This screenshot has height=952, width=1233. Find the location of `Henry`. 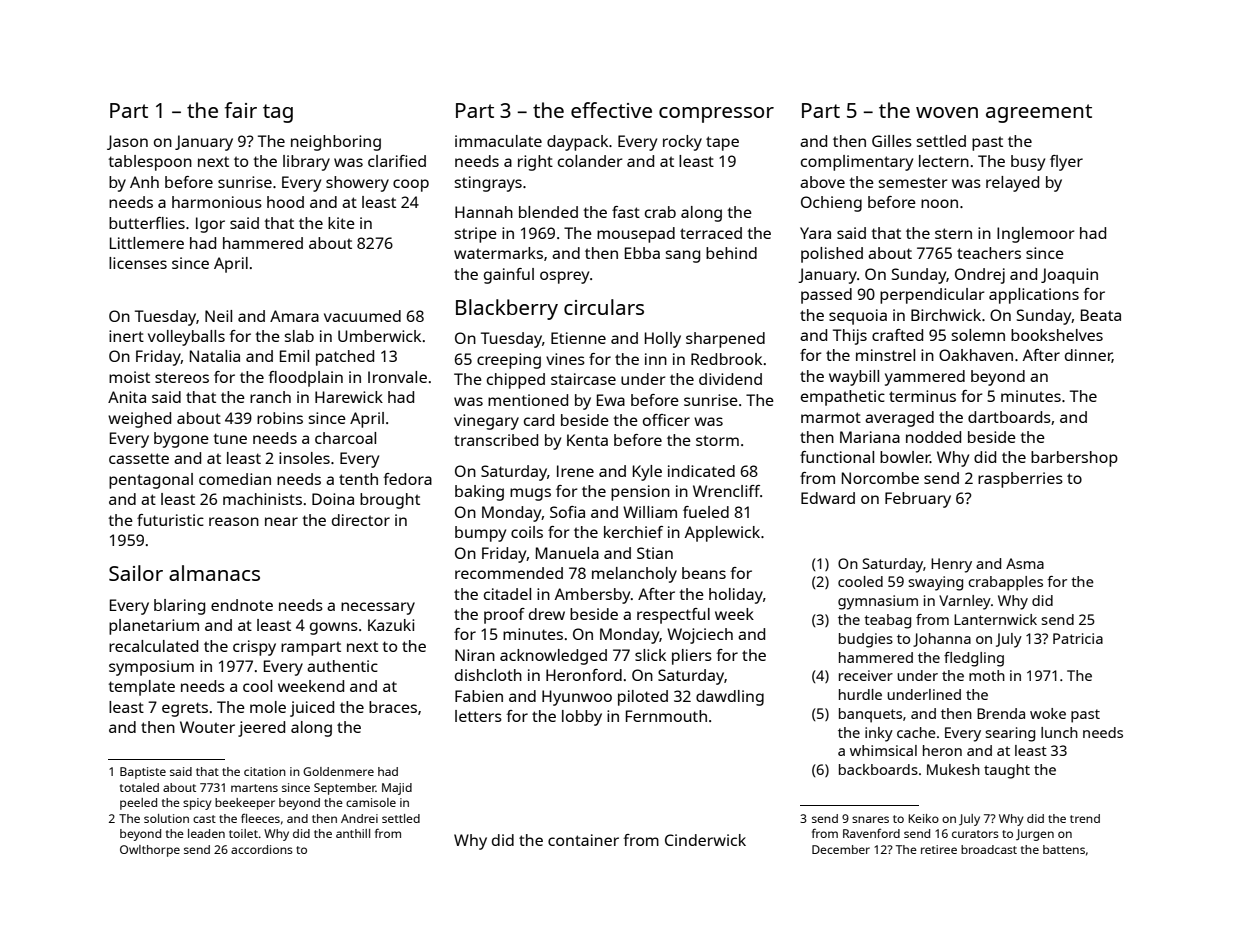

Henry is located at coordinates (951, 565).
